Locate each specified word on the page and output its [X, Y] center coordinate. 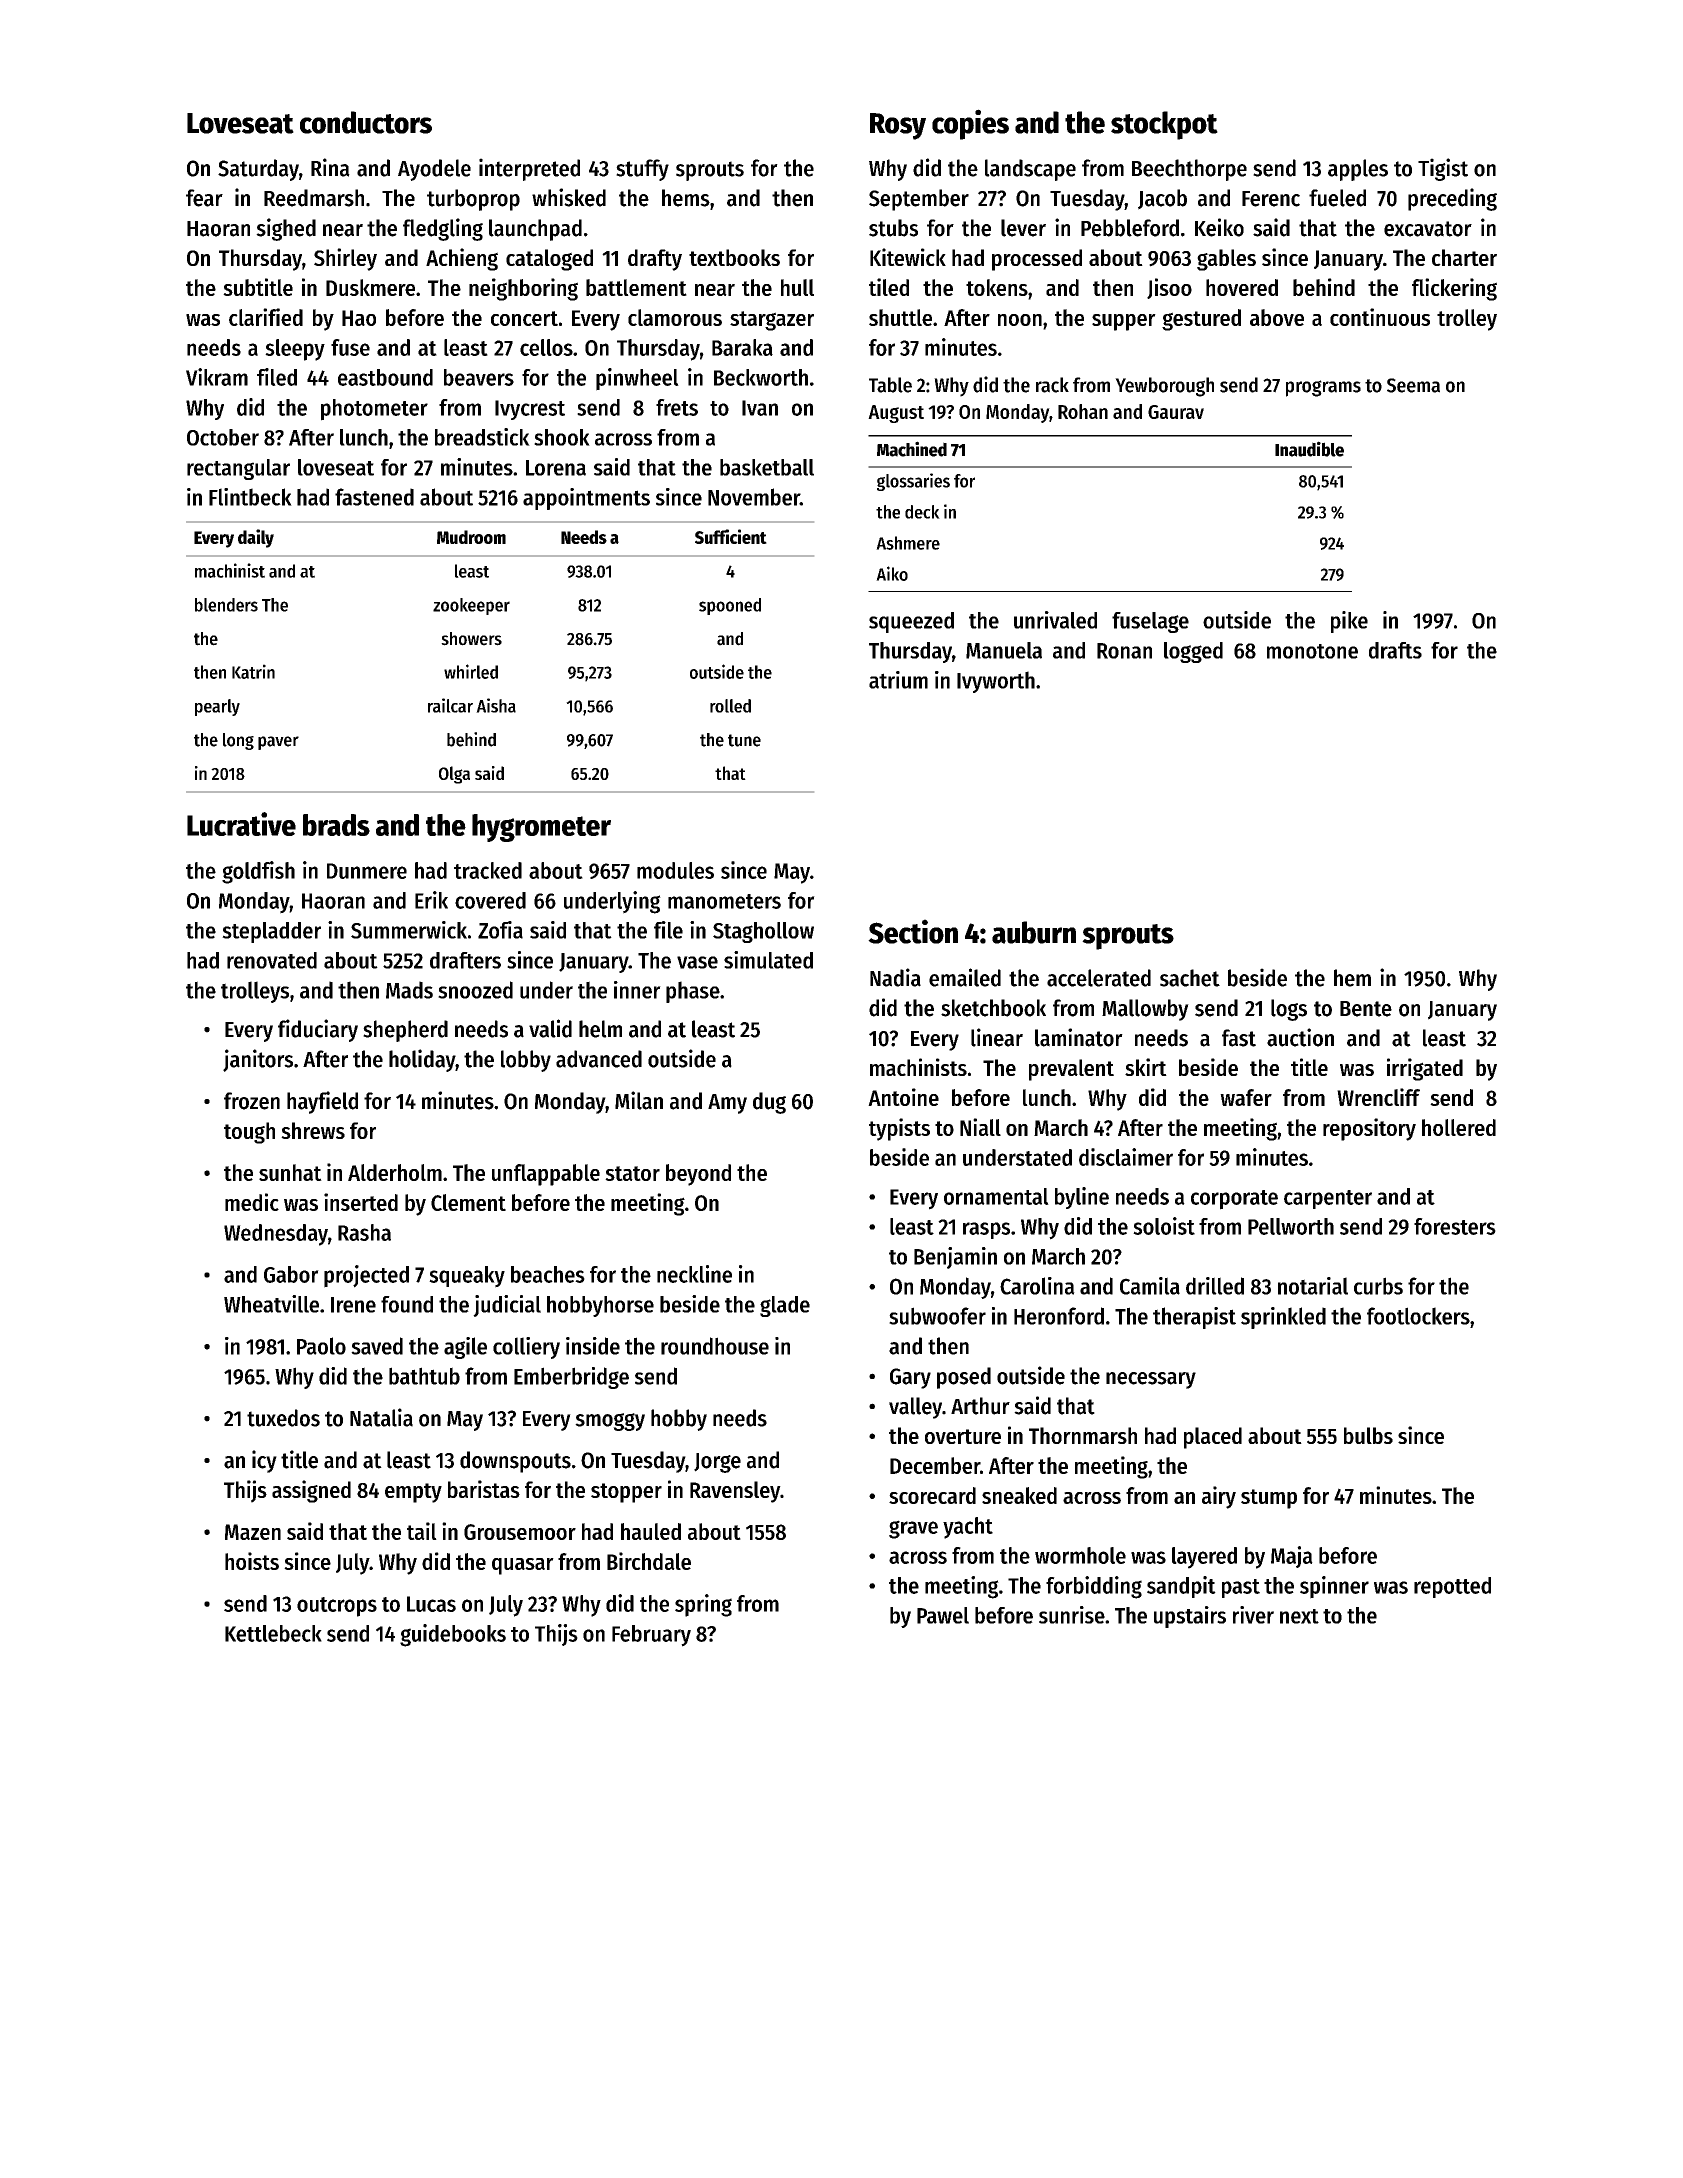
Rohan [1083, 411]
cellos [546, 347]
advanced [599, 1059]
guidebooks [453, 1635]
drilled [1215, 1286]
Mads [409, 990]
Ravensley [735, 1492]
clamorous [675, 317]
